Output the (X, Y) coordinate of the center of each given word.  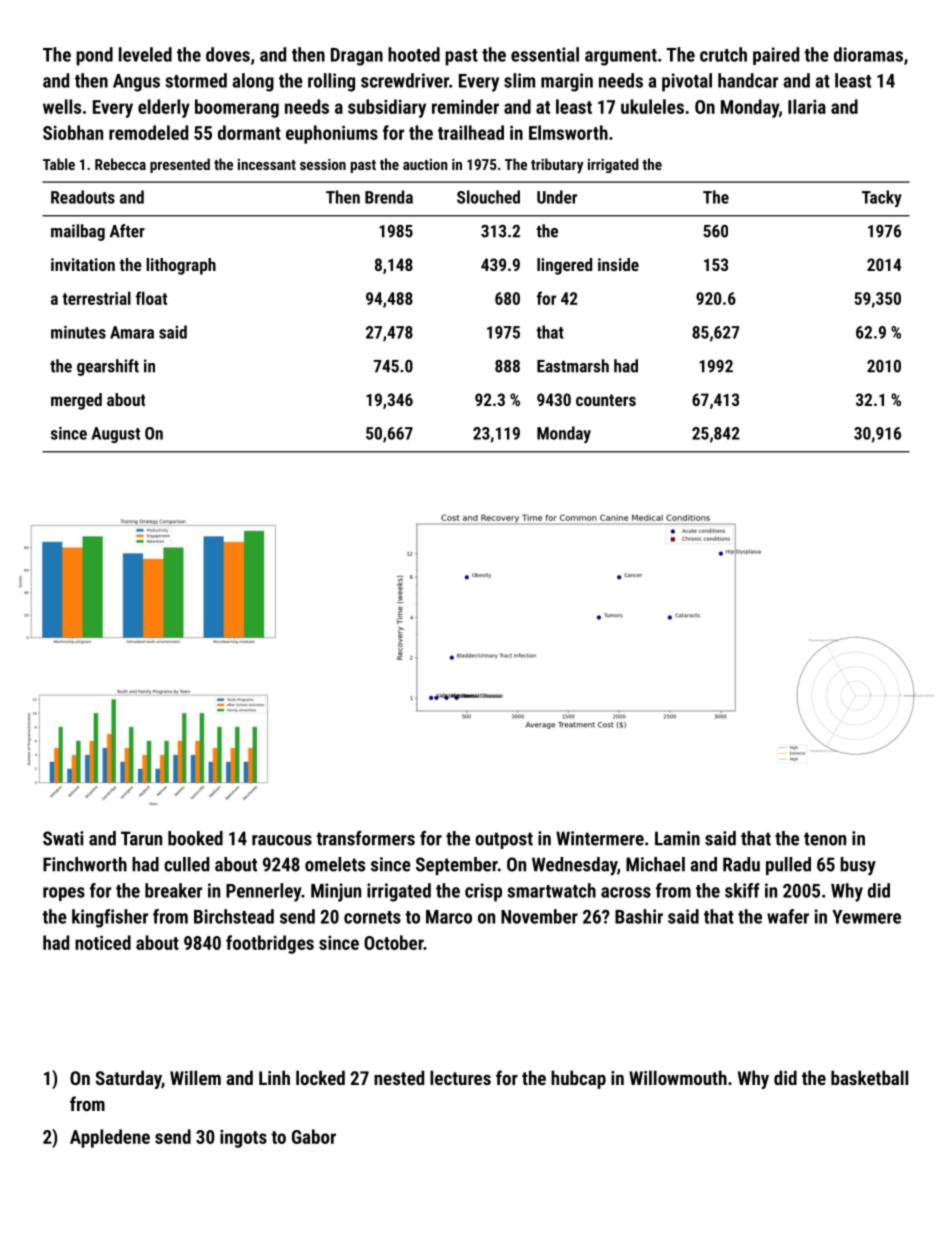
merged (76, 401)
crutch (723, 54)
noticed (103, 942)
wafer (788, 916)
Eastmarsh (573, 366)
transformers (365, 838)
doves (228, 54)
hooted (414, 54)
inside (618, 264)
